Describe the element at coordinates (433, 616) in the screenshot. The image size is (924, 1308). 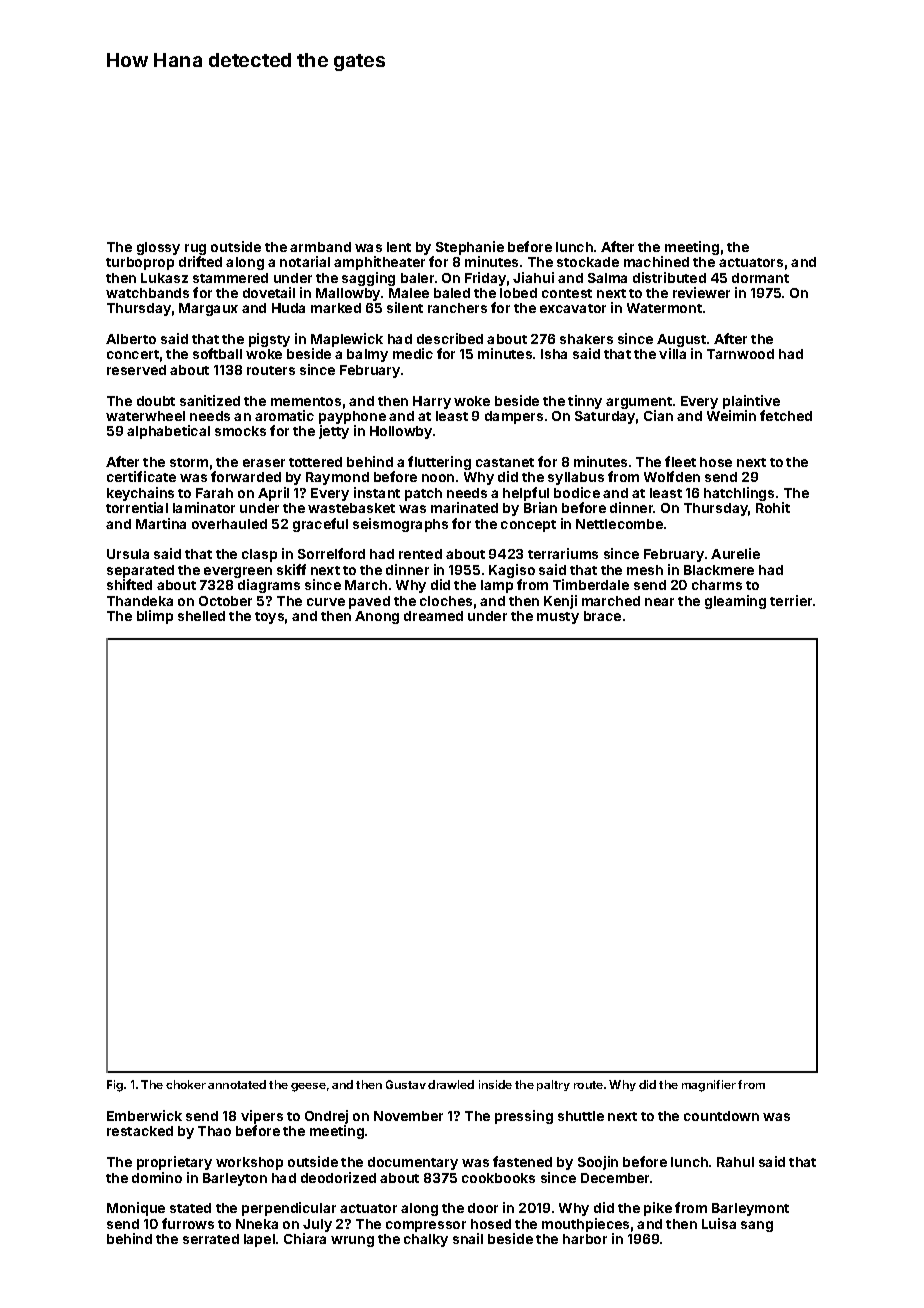
I see `dreamed` at that location.
